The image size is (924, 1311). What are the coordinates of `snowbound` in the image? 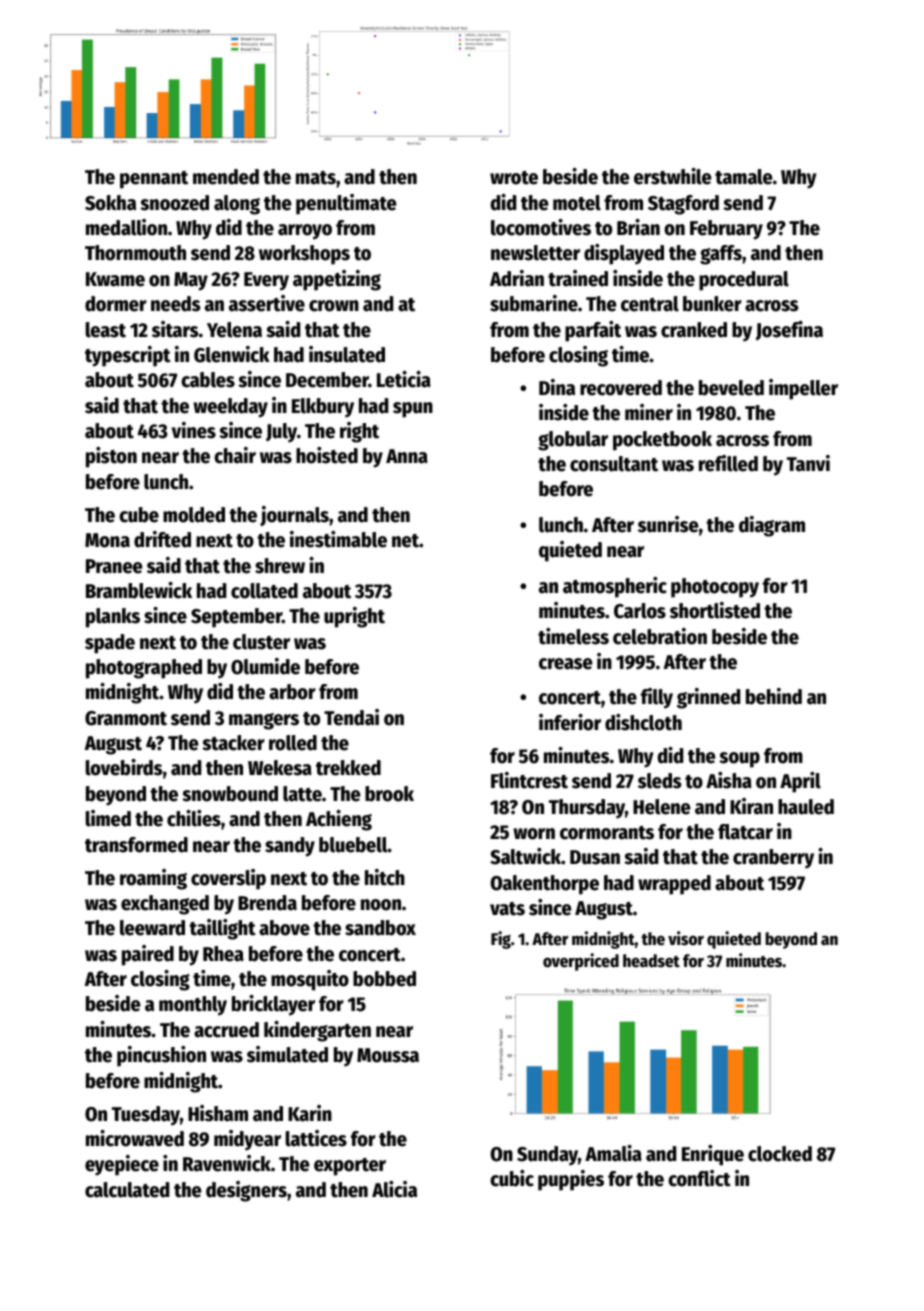 It's located at (230, 794).
